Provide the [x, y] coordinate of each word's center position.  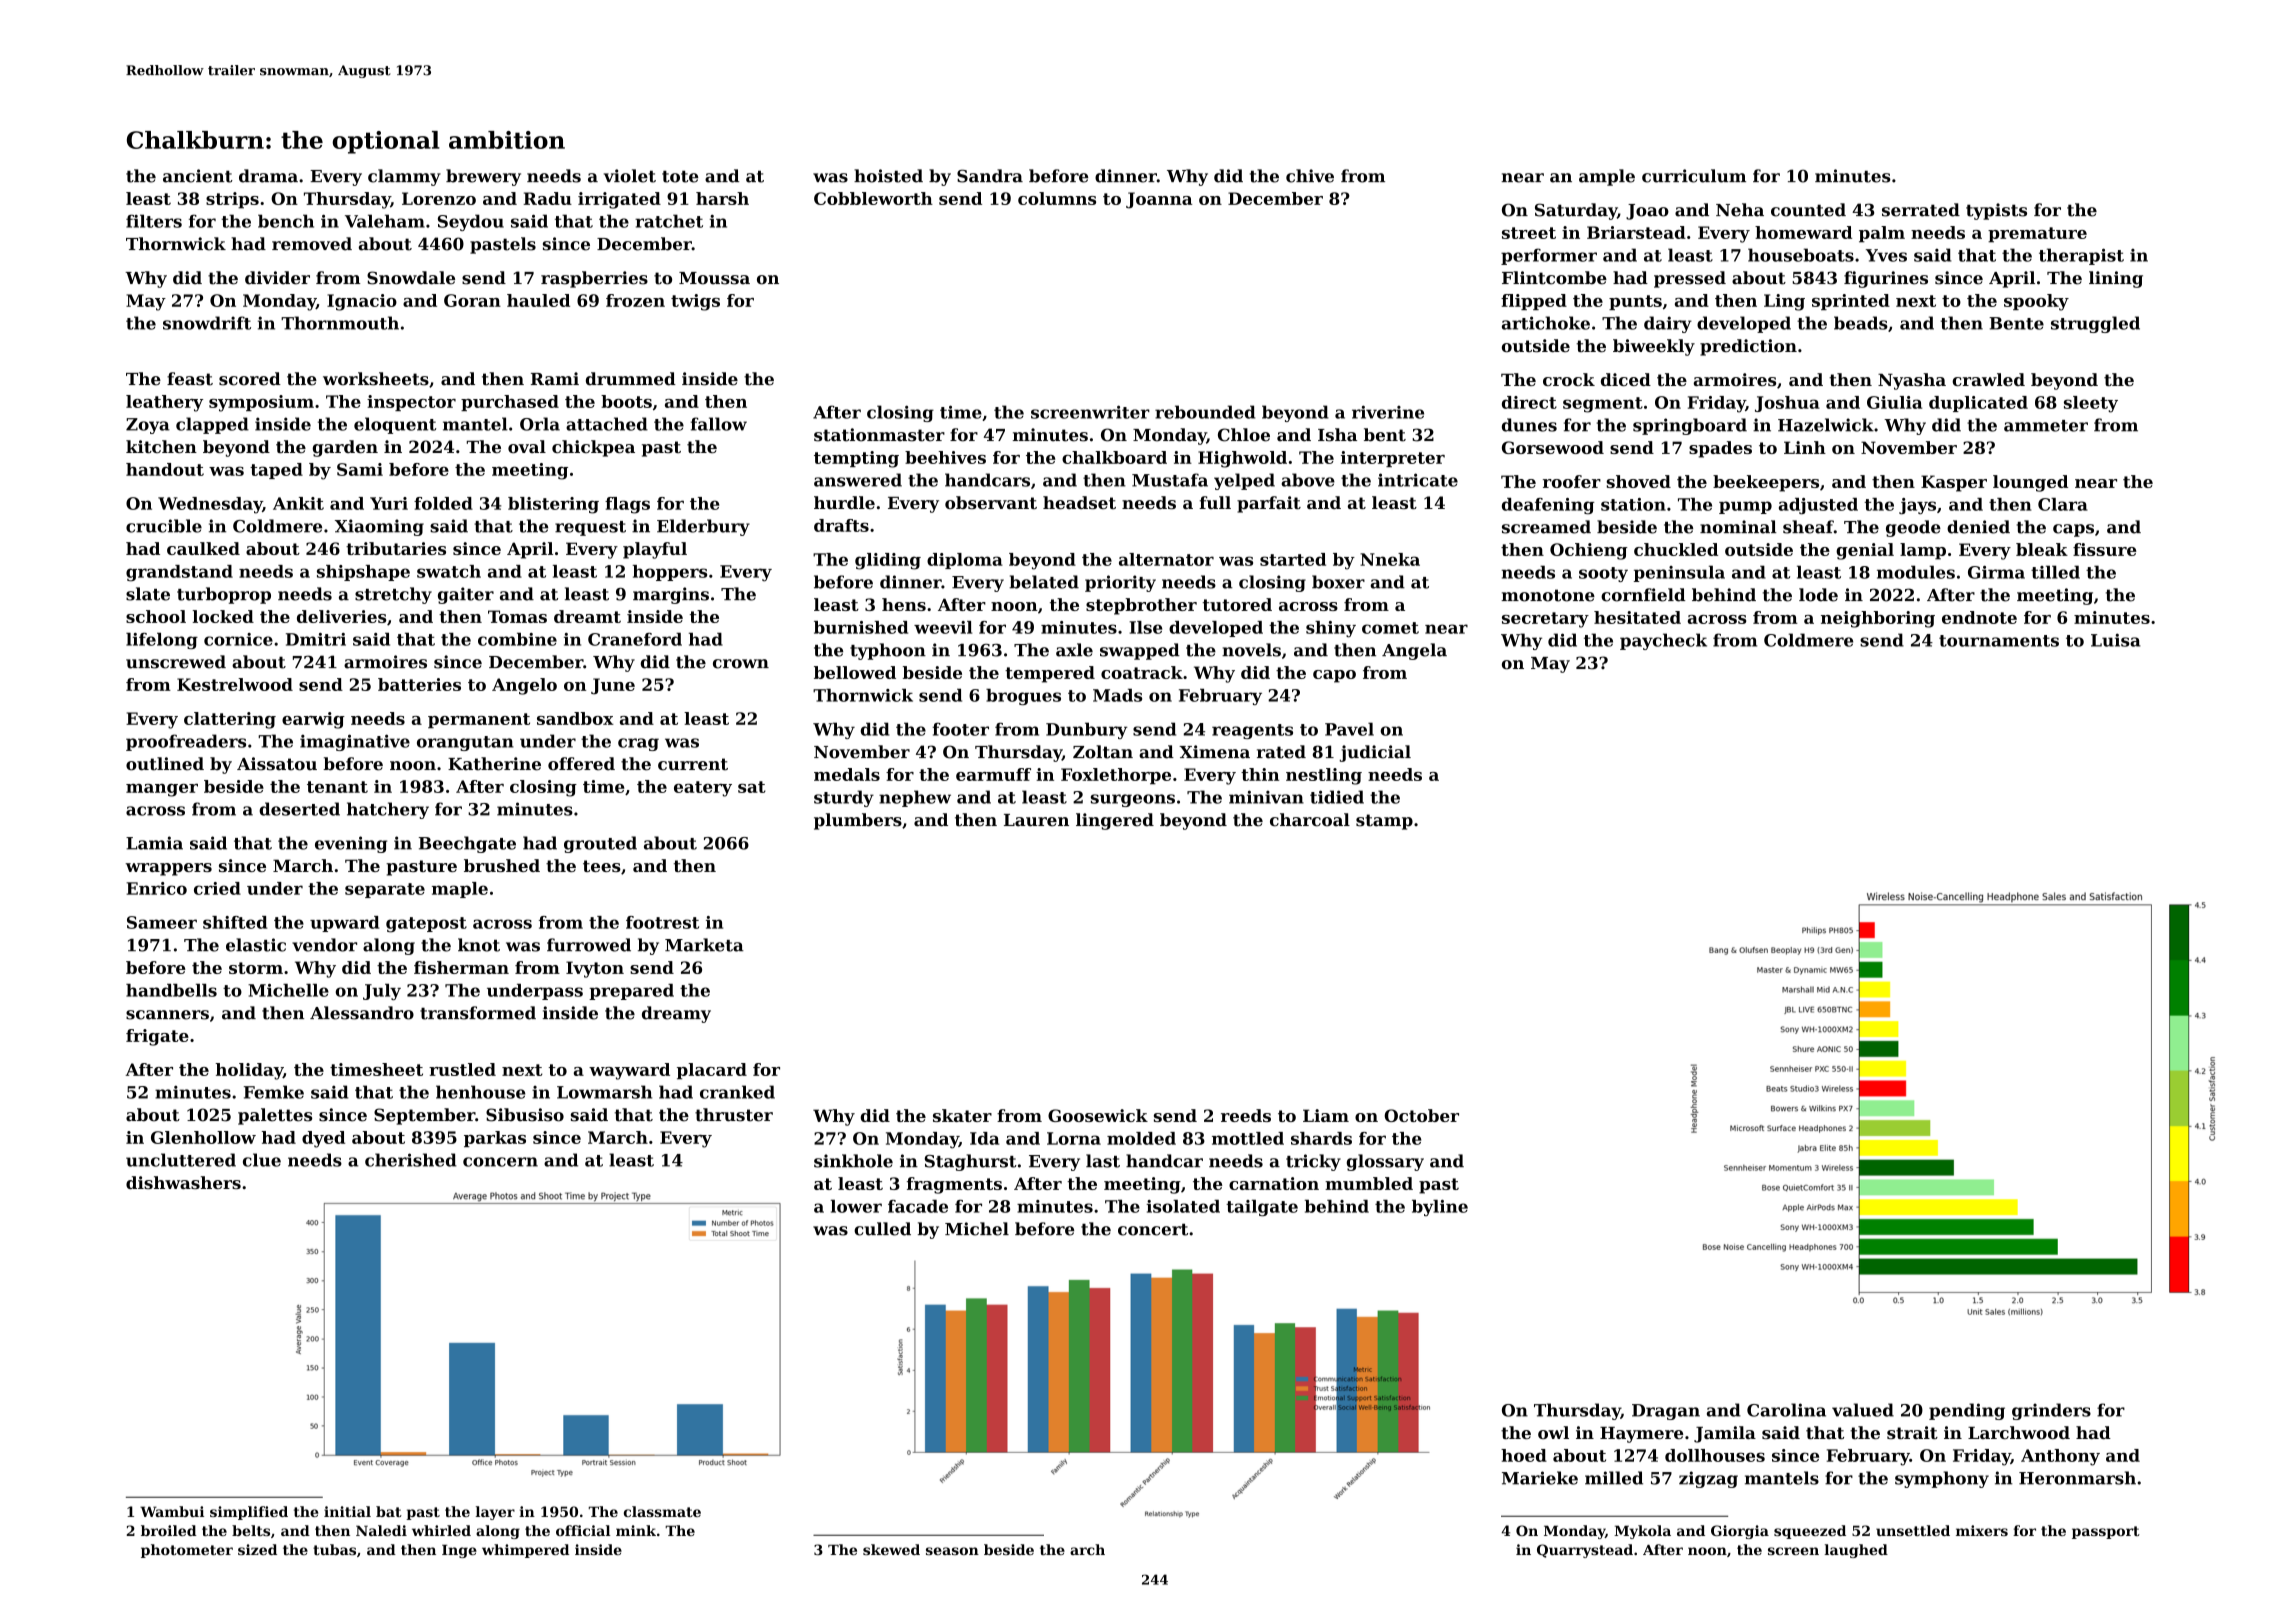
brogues [1023, 697]
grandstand [179, 573]
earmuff [993, 774]
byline [1440, 1208]
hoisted [888, 176]
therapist [2081, 256]
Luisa [2116, 640]
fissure [2105, 549]
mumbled [1369, 1183]
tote [680, 177]
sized [257, 1549]
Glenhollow [203, 1137]
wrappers [168, 869]
